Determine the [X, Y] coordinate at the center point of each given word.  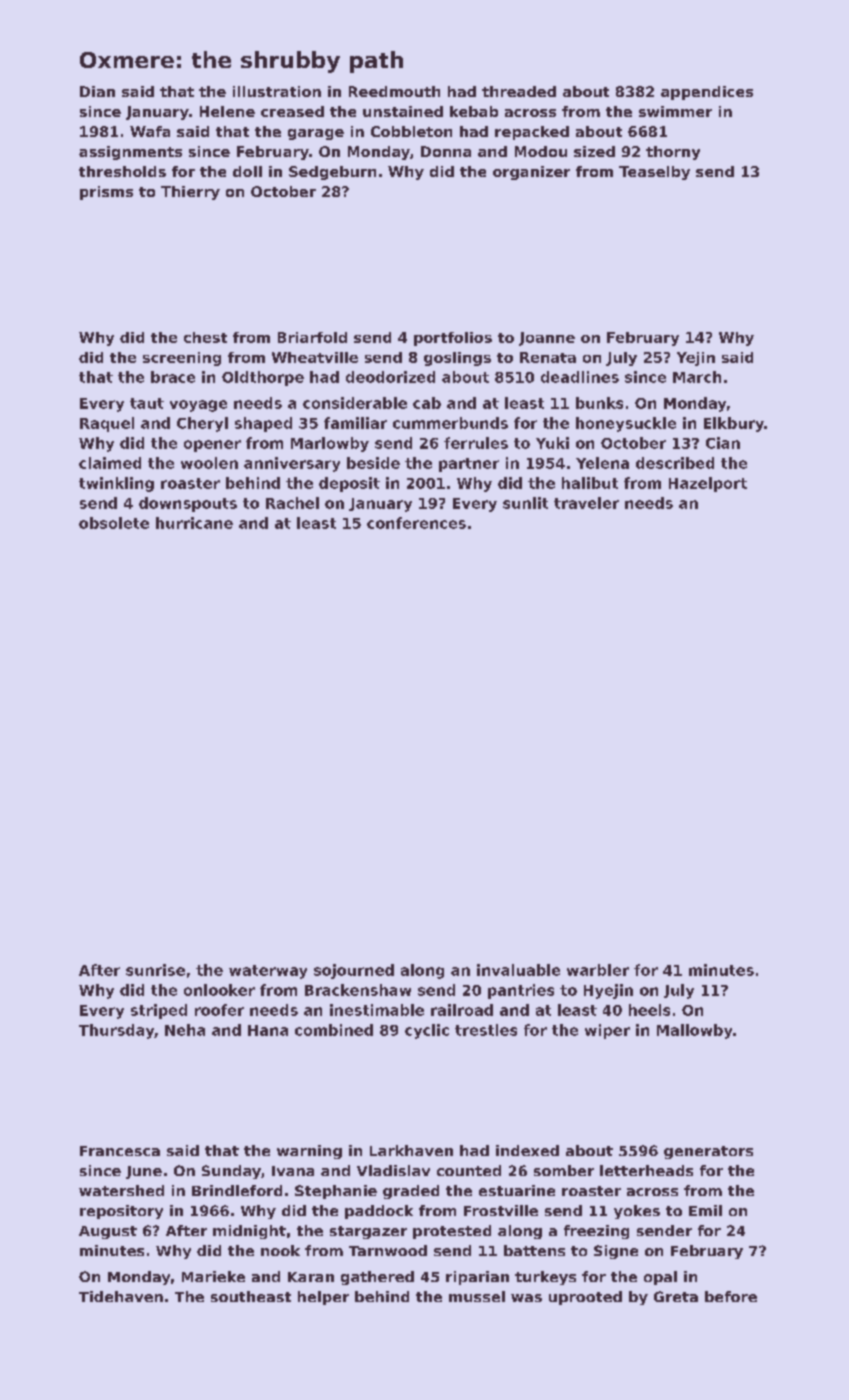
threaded [519, 91]
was [526, 1298]
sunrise [155, 970]
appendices [707, 93]
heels [649, 1010]
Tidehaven [121, 1296]
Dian [97, 91]
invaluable [518, 970]
